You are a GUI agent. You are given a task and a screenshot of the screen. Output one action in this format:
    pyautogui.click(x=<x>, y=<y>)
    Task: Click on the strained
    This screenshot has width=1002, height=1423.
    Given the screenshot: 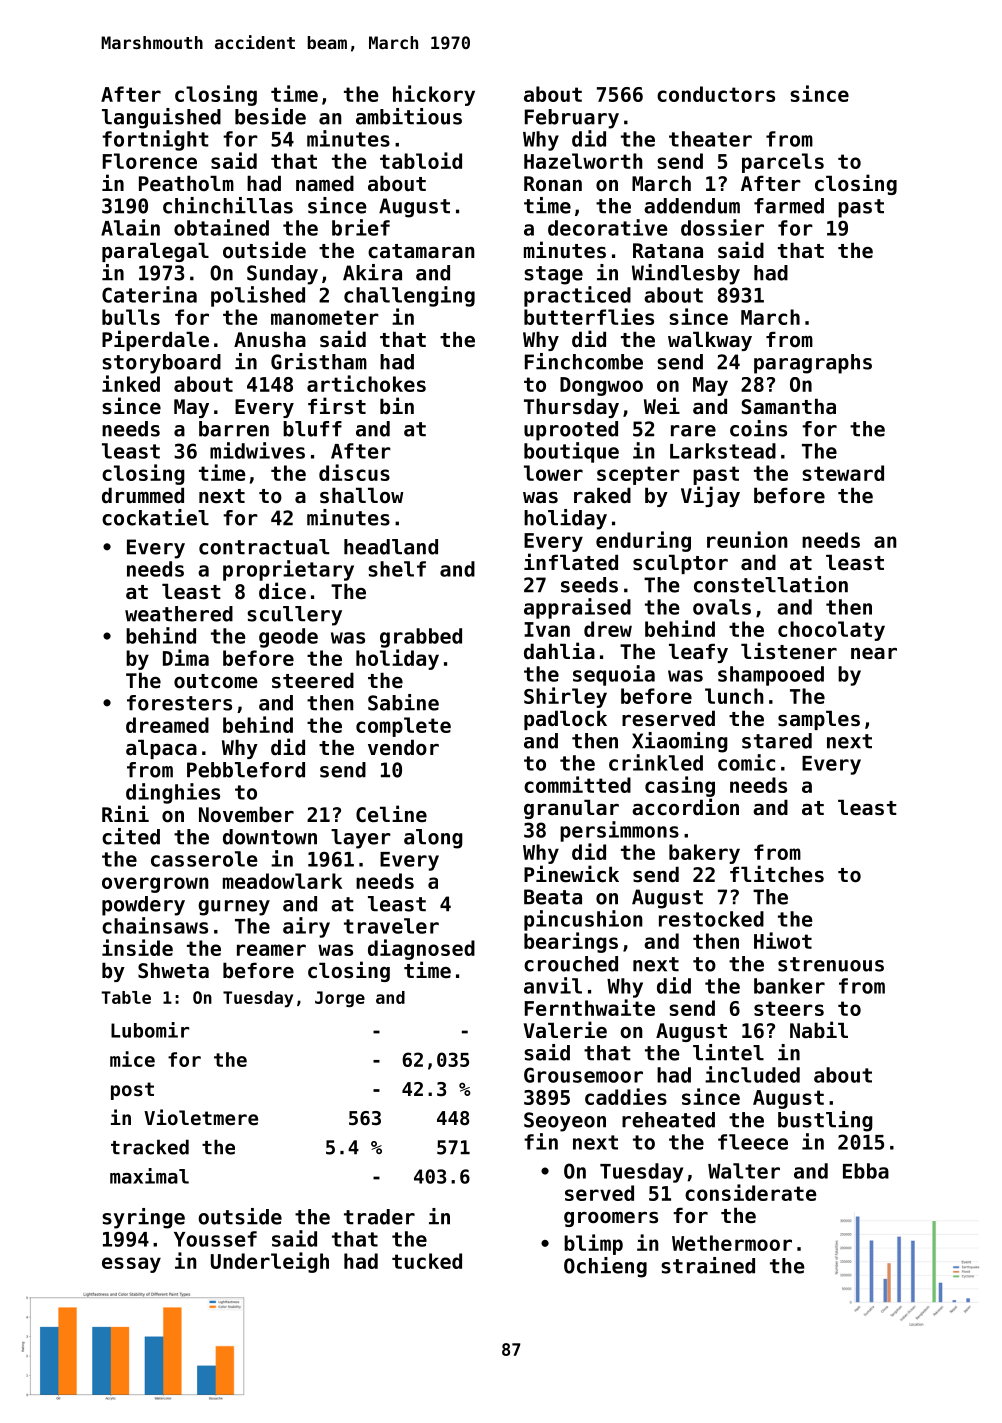 What is the action you would take?
    pyautogui.click(x=708, y=1265)
